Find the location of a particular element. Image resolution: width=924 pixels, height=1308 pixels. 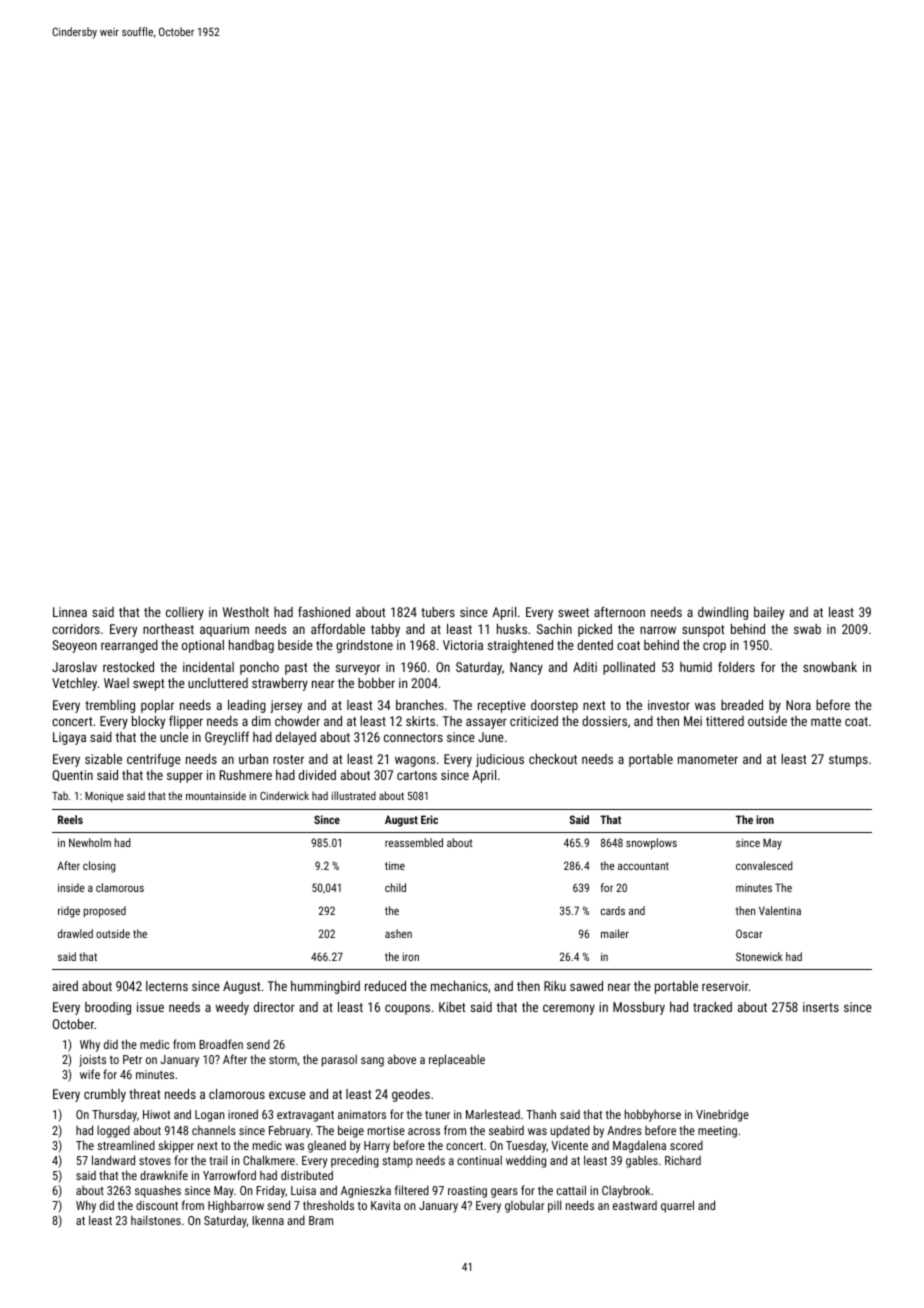

pill is located at coordinates (554, 1206).
